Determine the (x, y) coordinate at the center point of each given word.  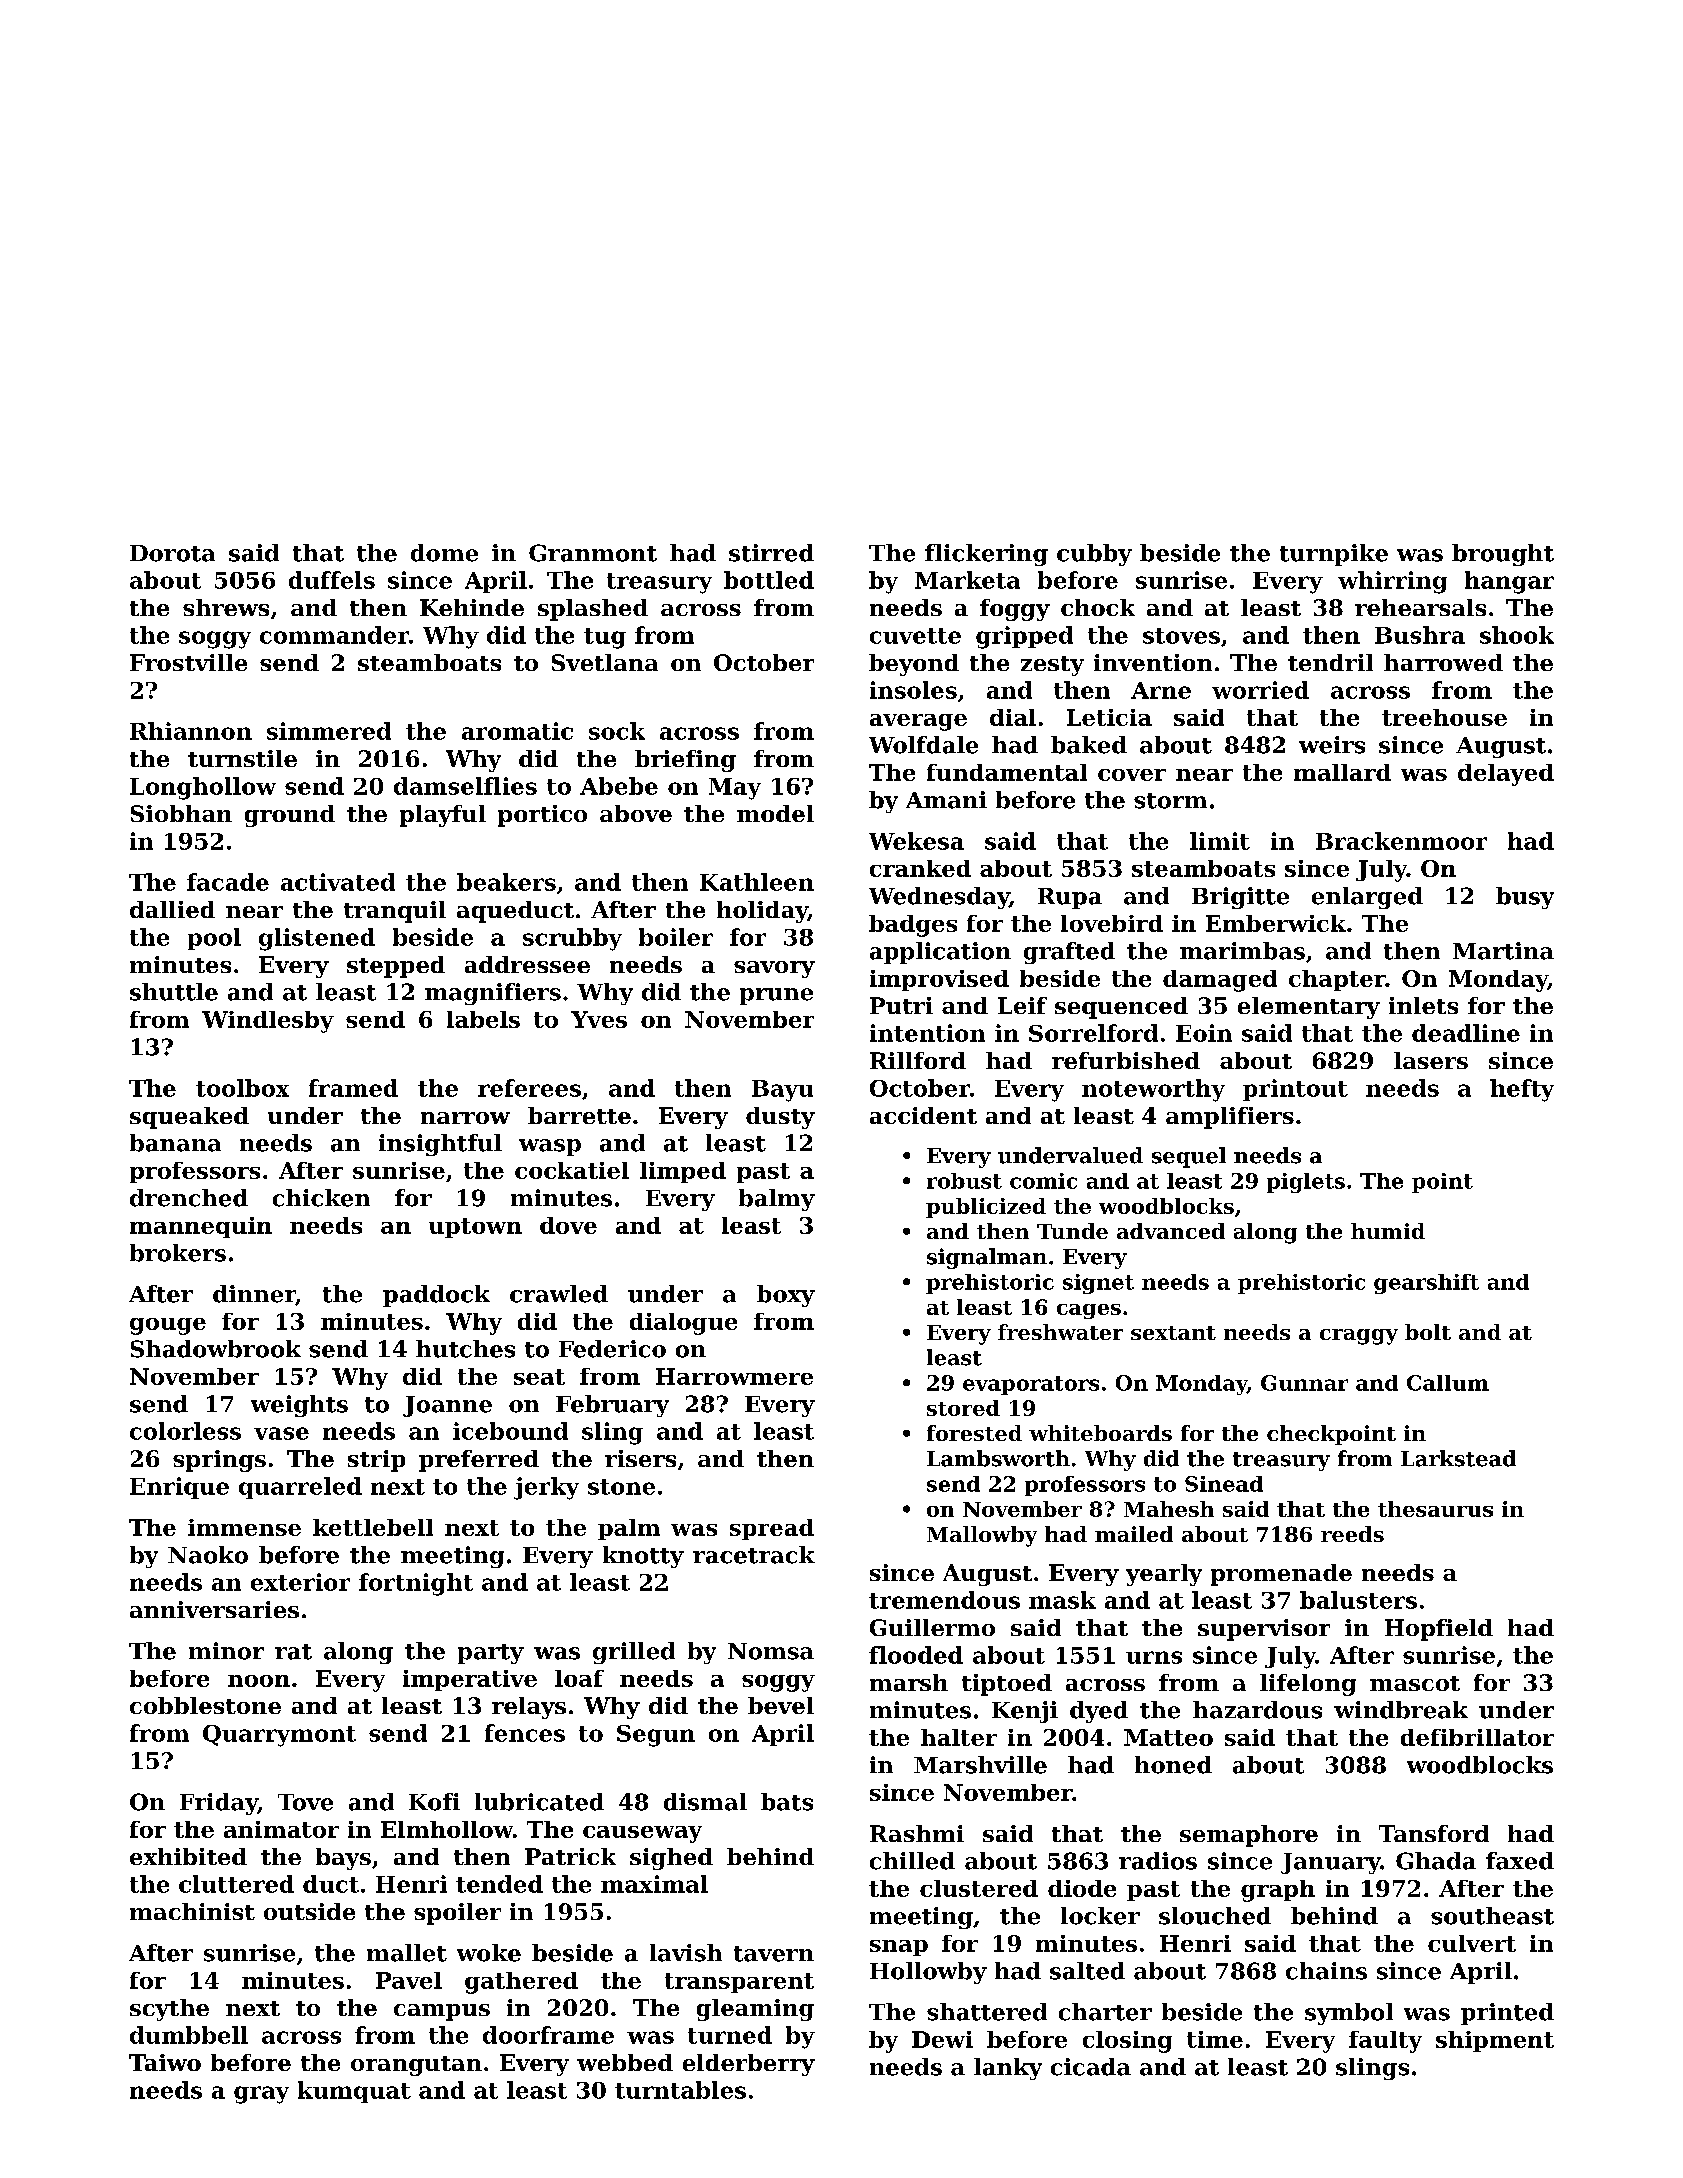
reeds (1352, 1534)
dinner (254, 1295)
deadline (1466, 1033)
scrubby (572, 939)
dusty (780, 1118)
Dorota (172, 553)
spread (772, 1529)
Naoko (208, 1555)
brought (1503, 555)
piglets (1306, 1183)
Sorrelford (1093, 1033)
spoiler (457, 1914)
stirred (771, 553)
